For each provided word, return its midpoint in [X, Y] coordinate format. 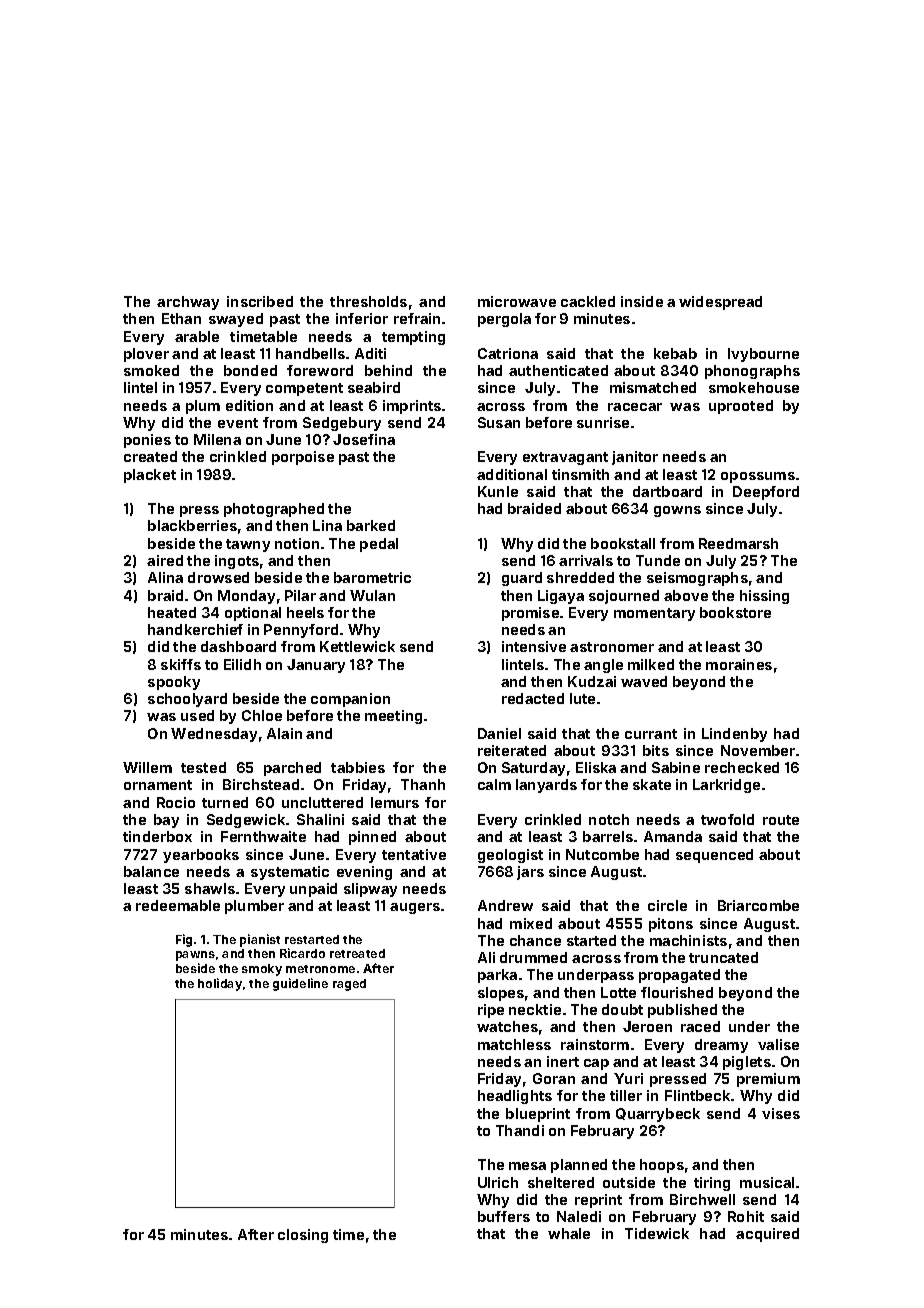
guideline [300, 984]
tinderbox [157, 836]
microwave [517, 301]
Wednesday [214, 735]
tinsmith [580, 474]
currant [651, 734]
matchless [514, 1044]
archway [188, 303]
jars [530, 873]
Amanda [673, 836]
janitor [635, 458]
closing [303, 1236]
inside [642, 301]
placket [150, 476]
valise [778, 1044]
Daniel [499, 733]
